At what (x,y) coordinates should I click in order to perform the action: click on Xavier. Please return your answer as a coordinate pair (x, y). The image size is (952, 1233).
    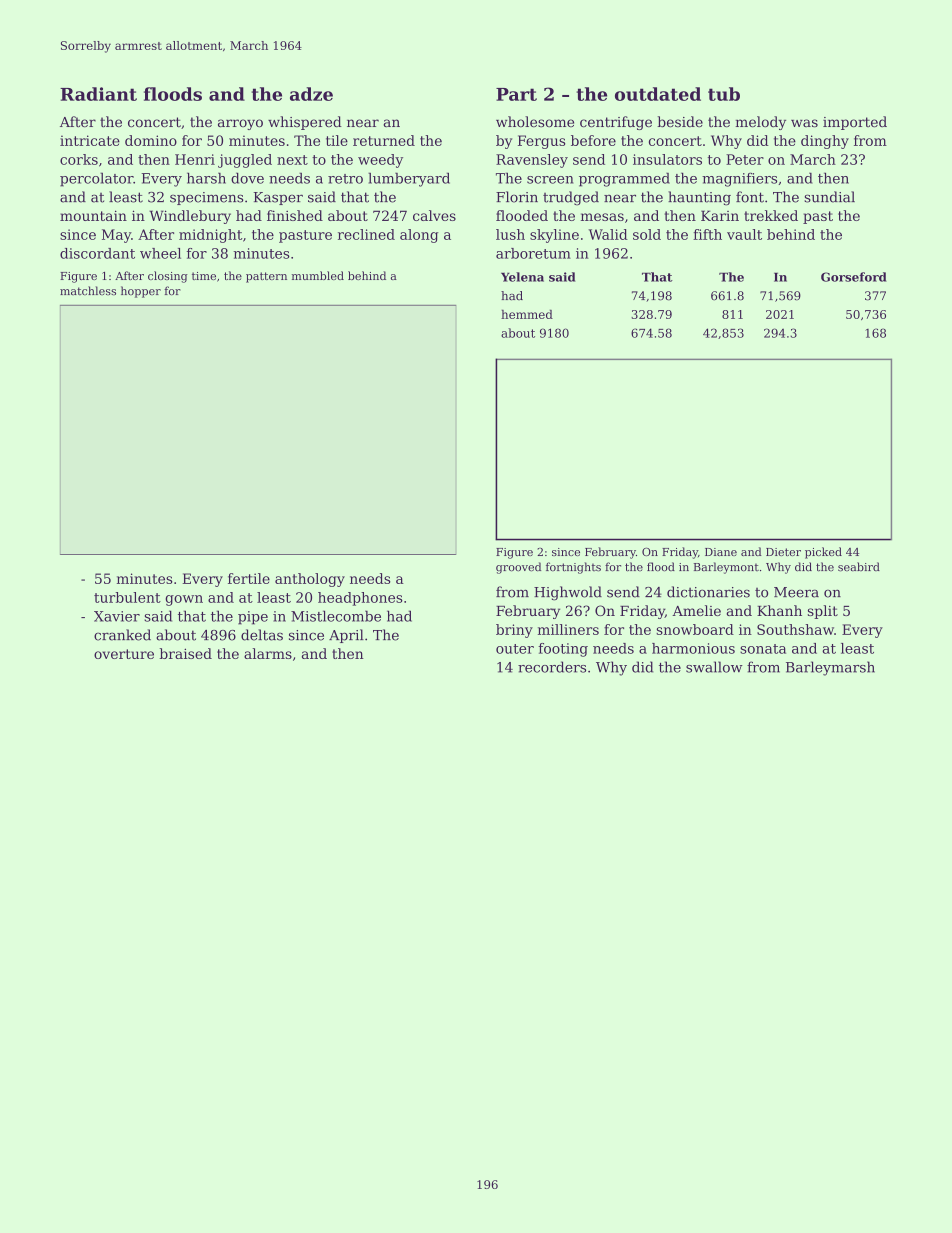
    Looking at the image, I should click on (117, 616).
